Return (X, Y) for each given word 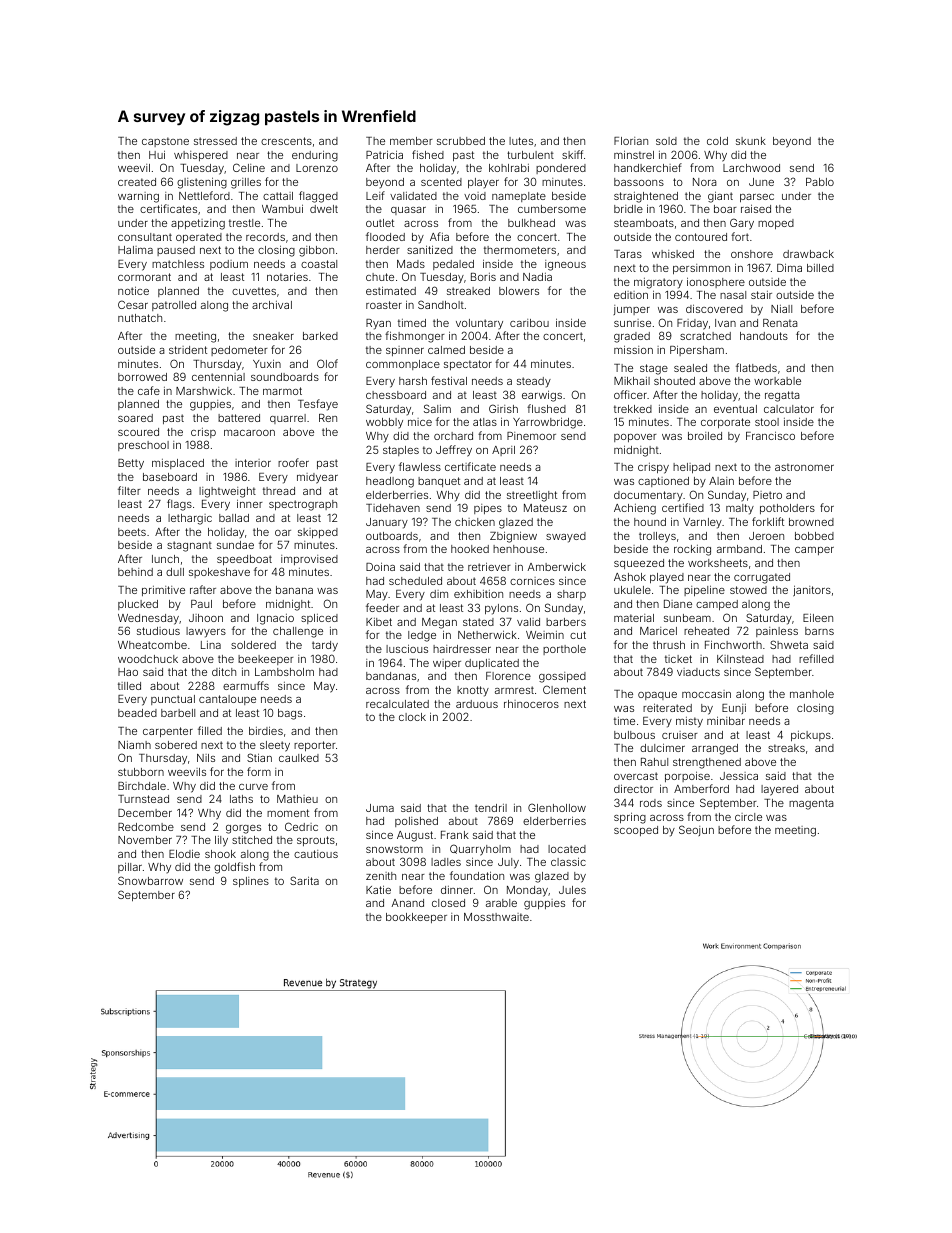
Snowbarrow (150, 880)
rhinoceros (531, 704)
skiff (572, 154)
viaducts (698, 672)
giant (720, 197)
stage (654, 369)
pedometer (239, 351)
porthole (564, 650)
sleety (275, 746)
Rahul (654, 762)
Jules (572, 890)
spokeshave (219, 573)
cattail (278, 196)
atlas (485, 422)
